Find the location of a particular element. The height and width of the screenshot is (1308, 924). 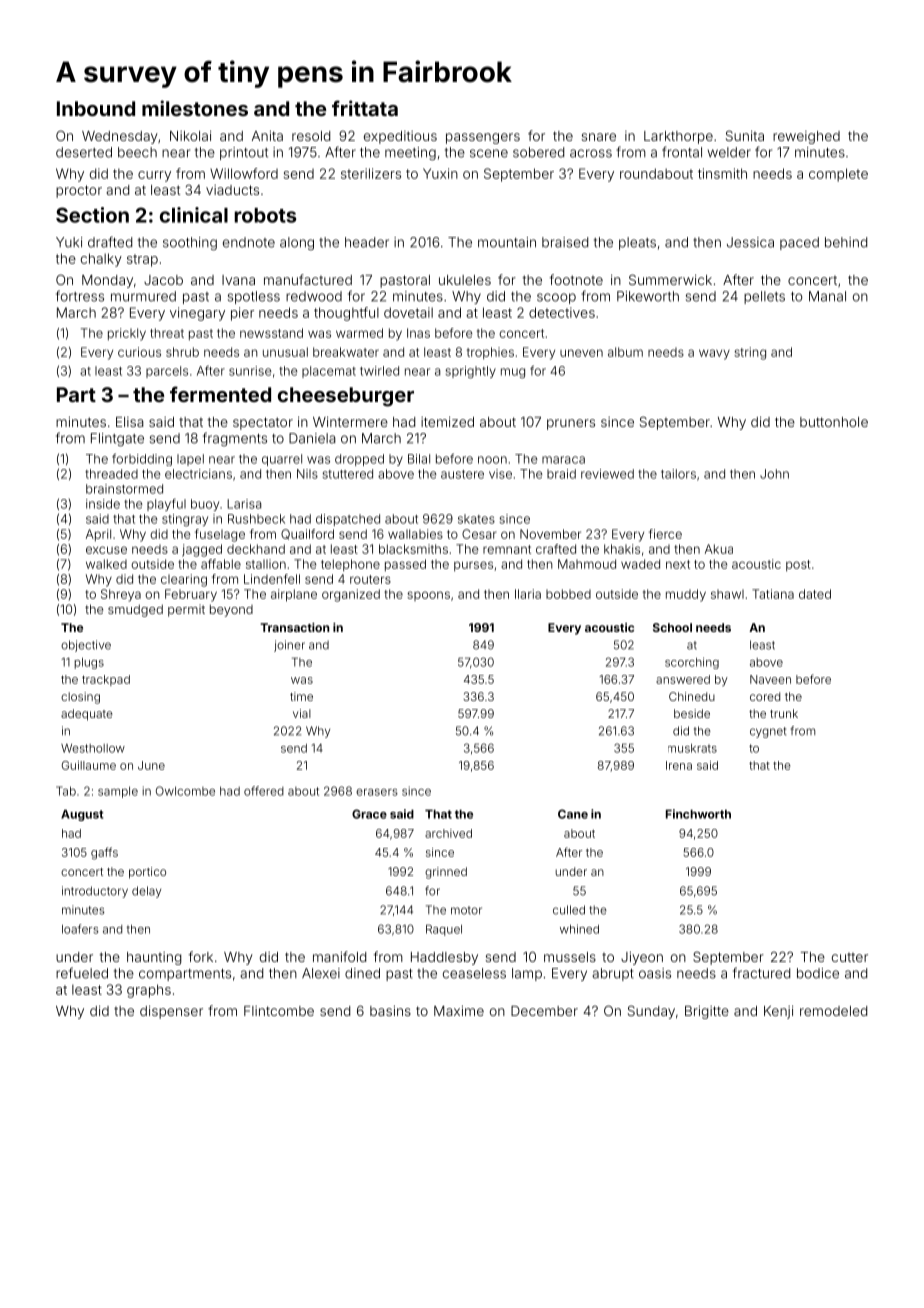

delay is located at coordinates (146, 892).
